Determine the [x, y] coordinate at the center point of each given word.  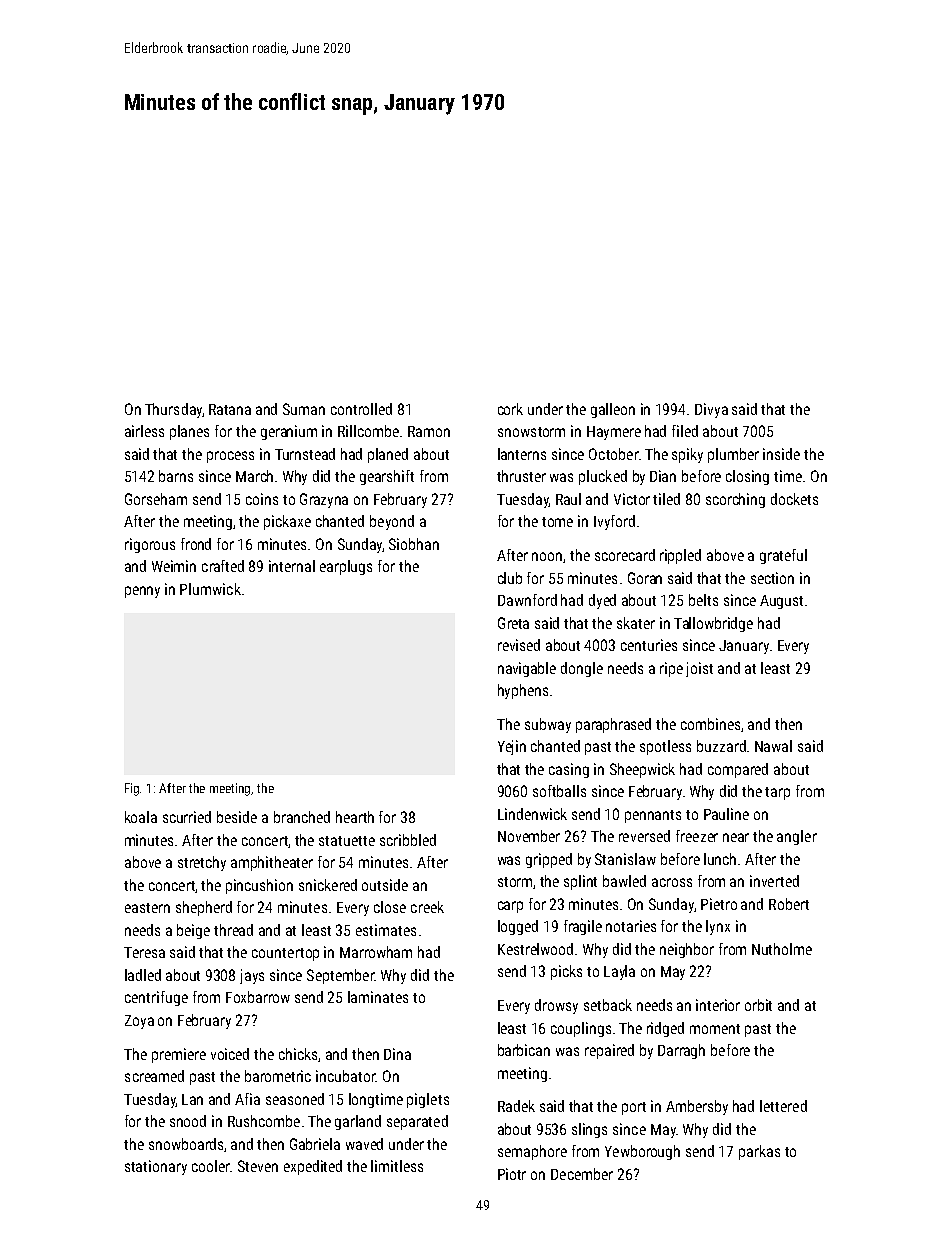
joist [699, 669]
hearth [355, 817]
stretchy [202, 863]
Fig [132, 789]
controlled [361, 409]
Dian [663, 476]
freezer [697, 836]
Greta [513, 623]
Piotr [512, 1174]
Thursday [173, 410]
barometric [278, 1076]
